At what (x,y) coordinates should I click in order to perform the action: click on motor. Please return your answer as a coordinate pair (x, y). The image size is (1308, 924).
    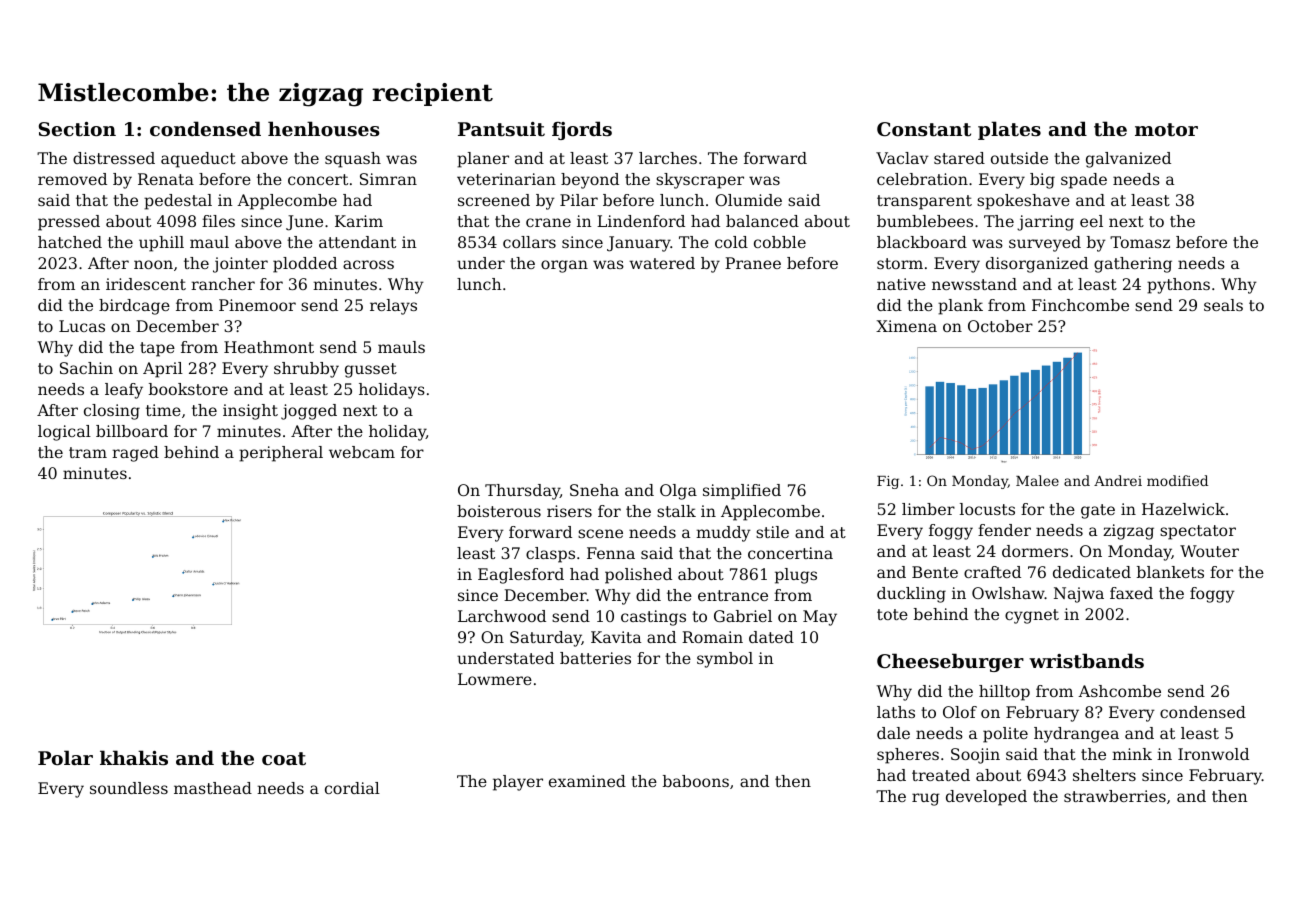
    Looking at the image, I should click on (1166, 130).
